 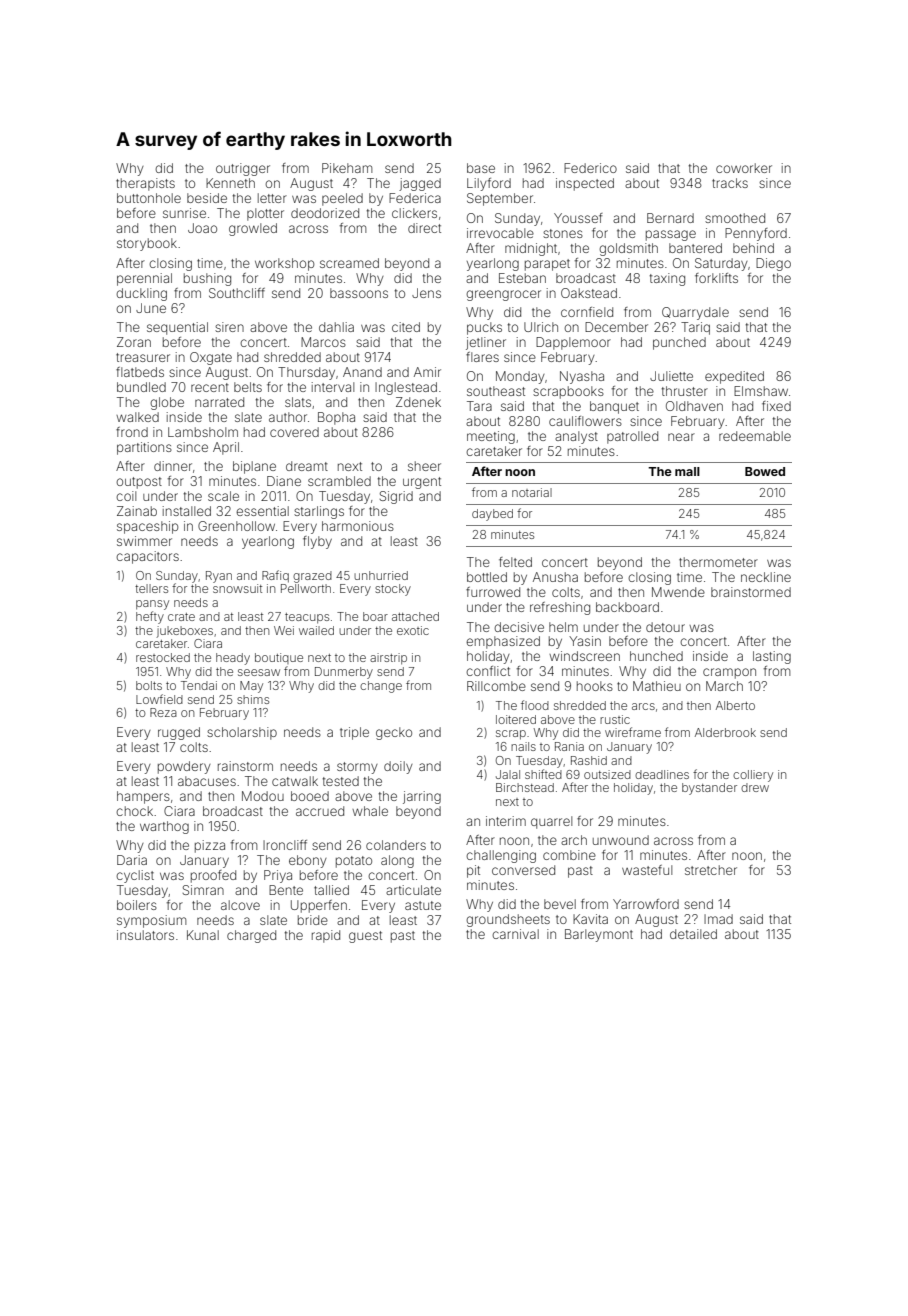 I want to click on sunrise, so click(x=184, y=213).
